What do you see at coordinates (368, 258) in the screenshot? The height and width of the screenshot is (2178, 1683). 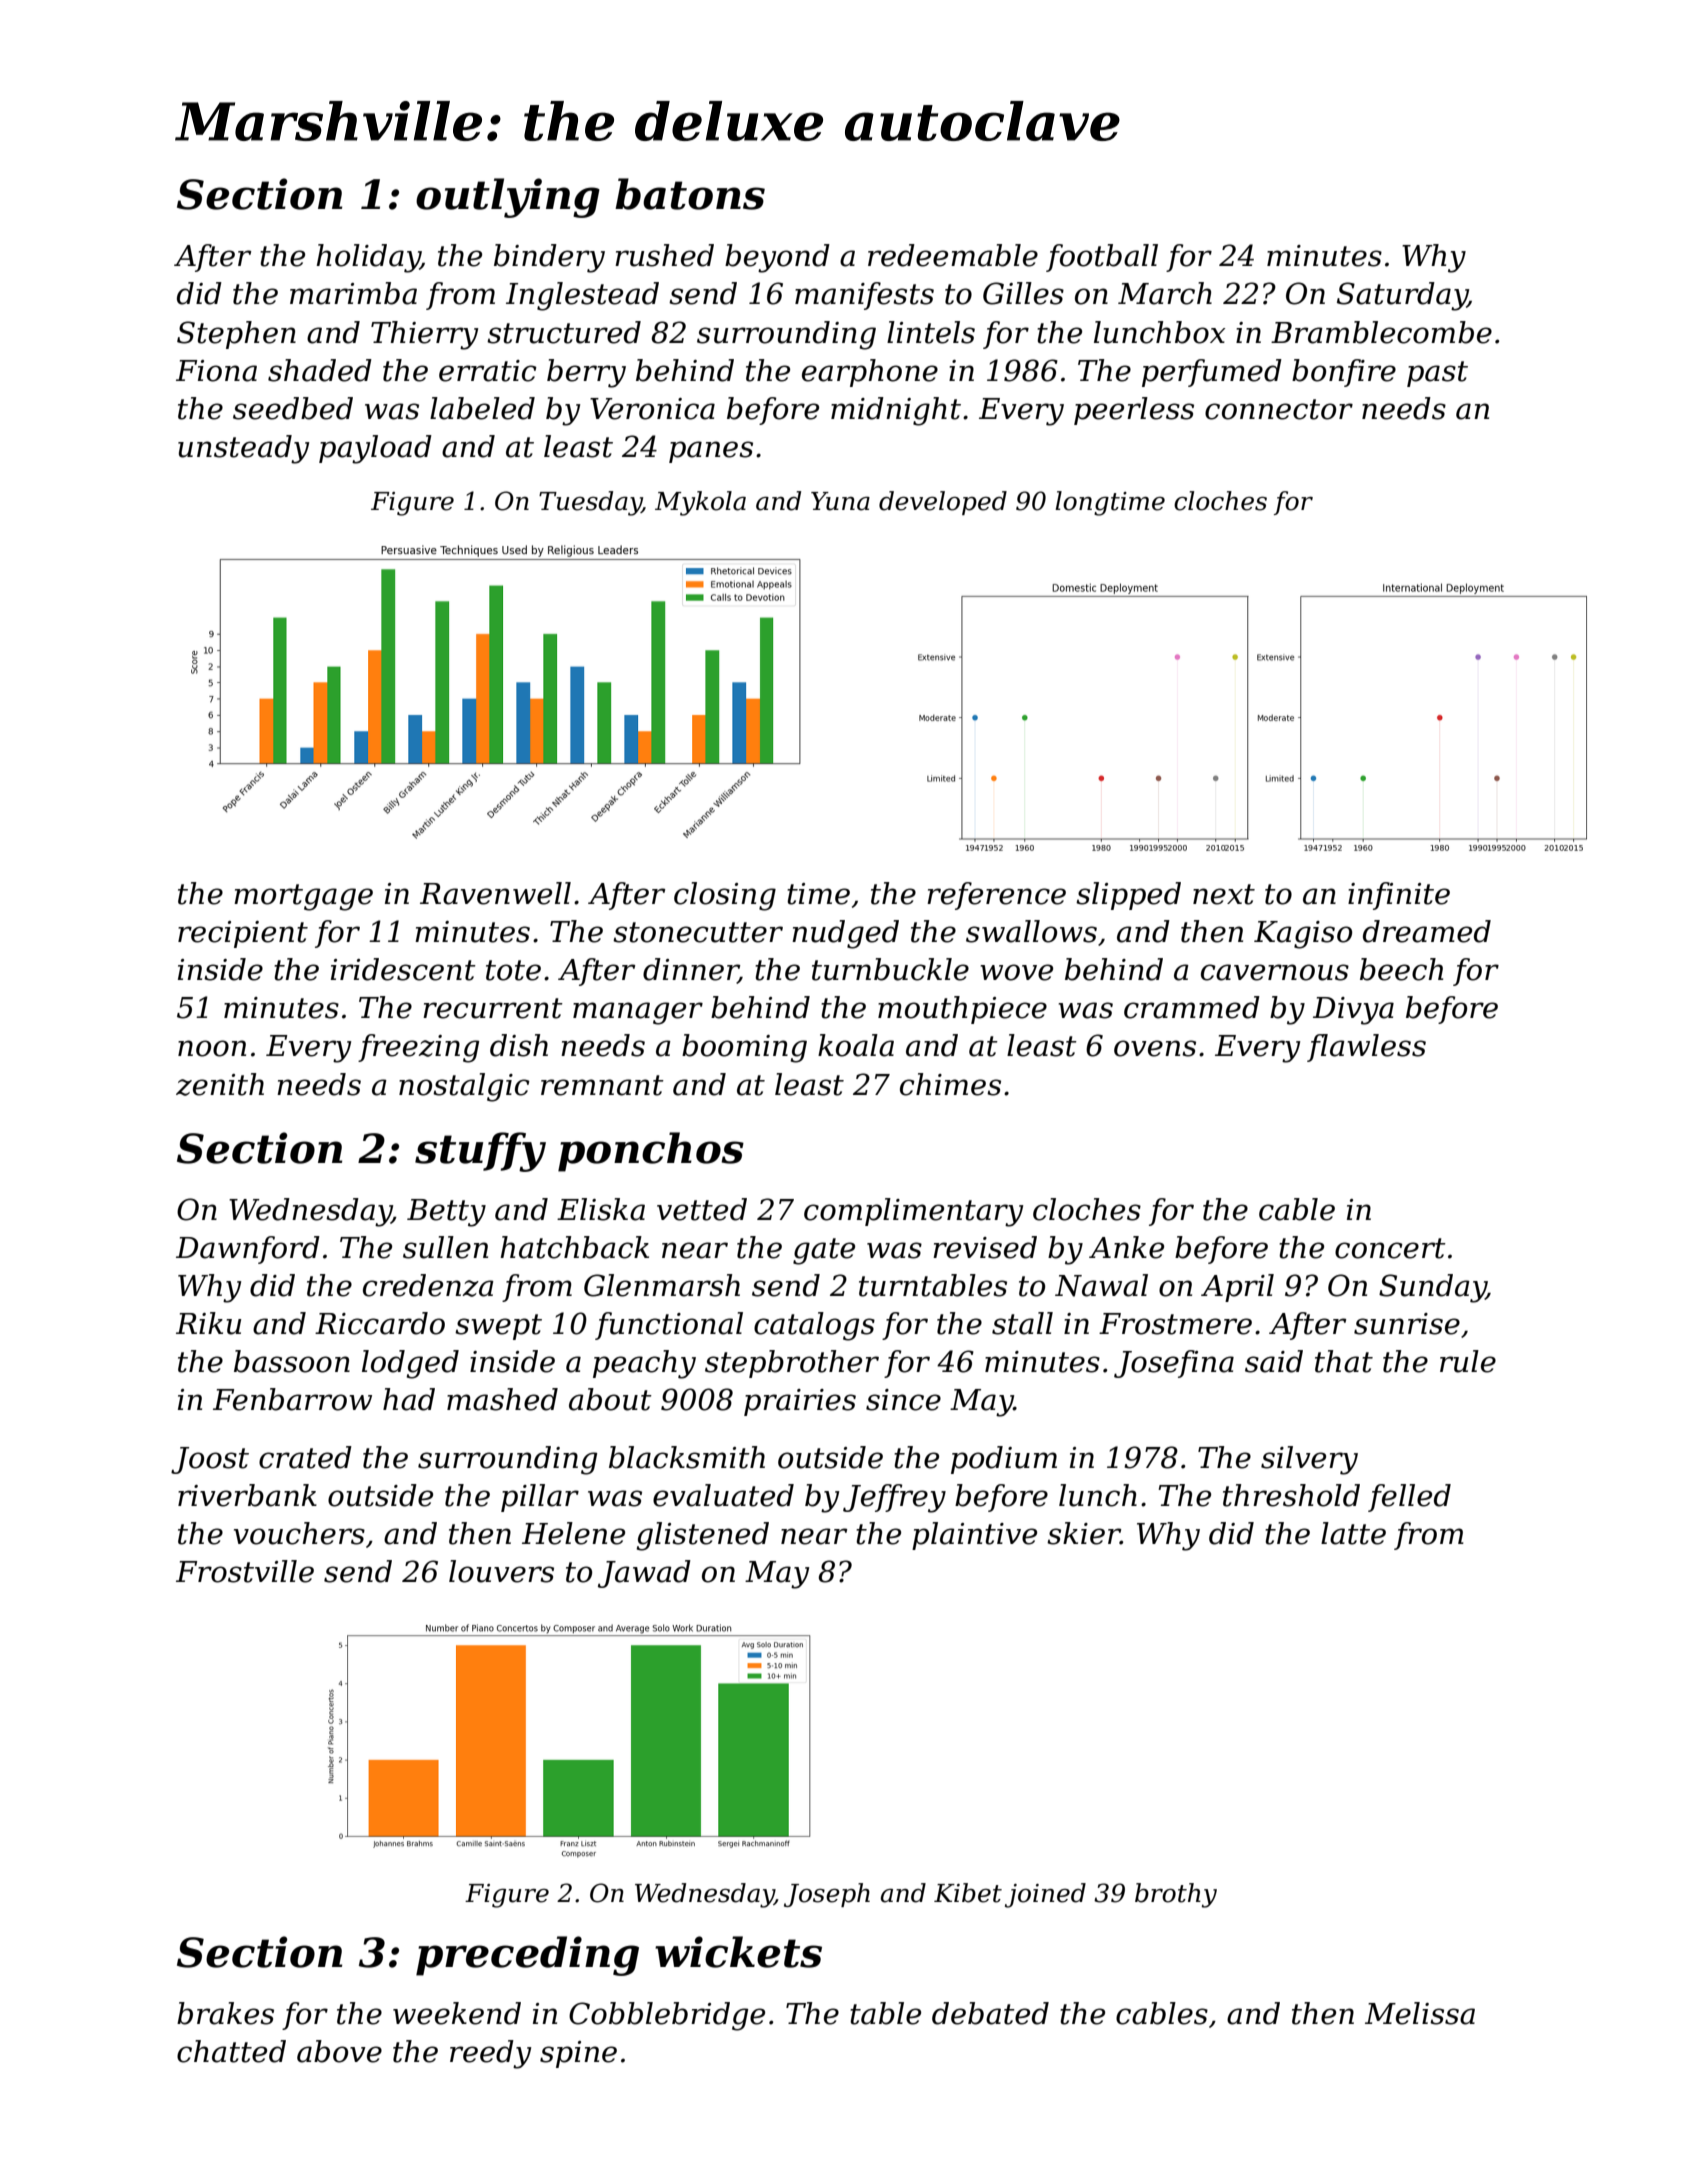 I see `holiday` at bounding box center [368, 258].
